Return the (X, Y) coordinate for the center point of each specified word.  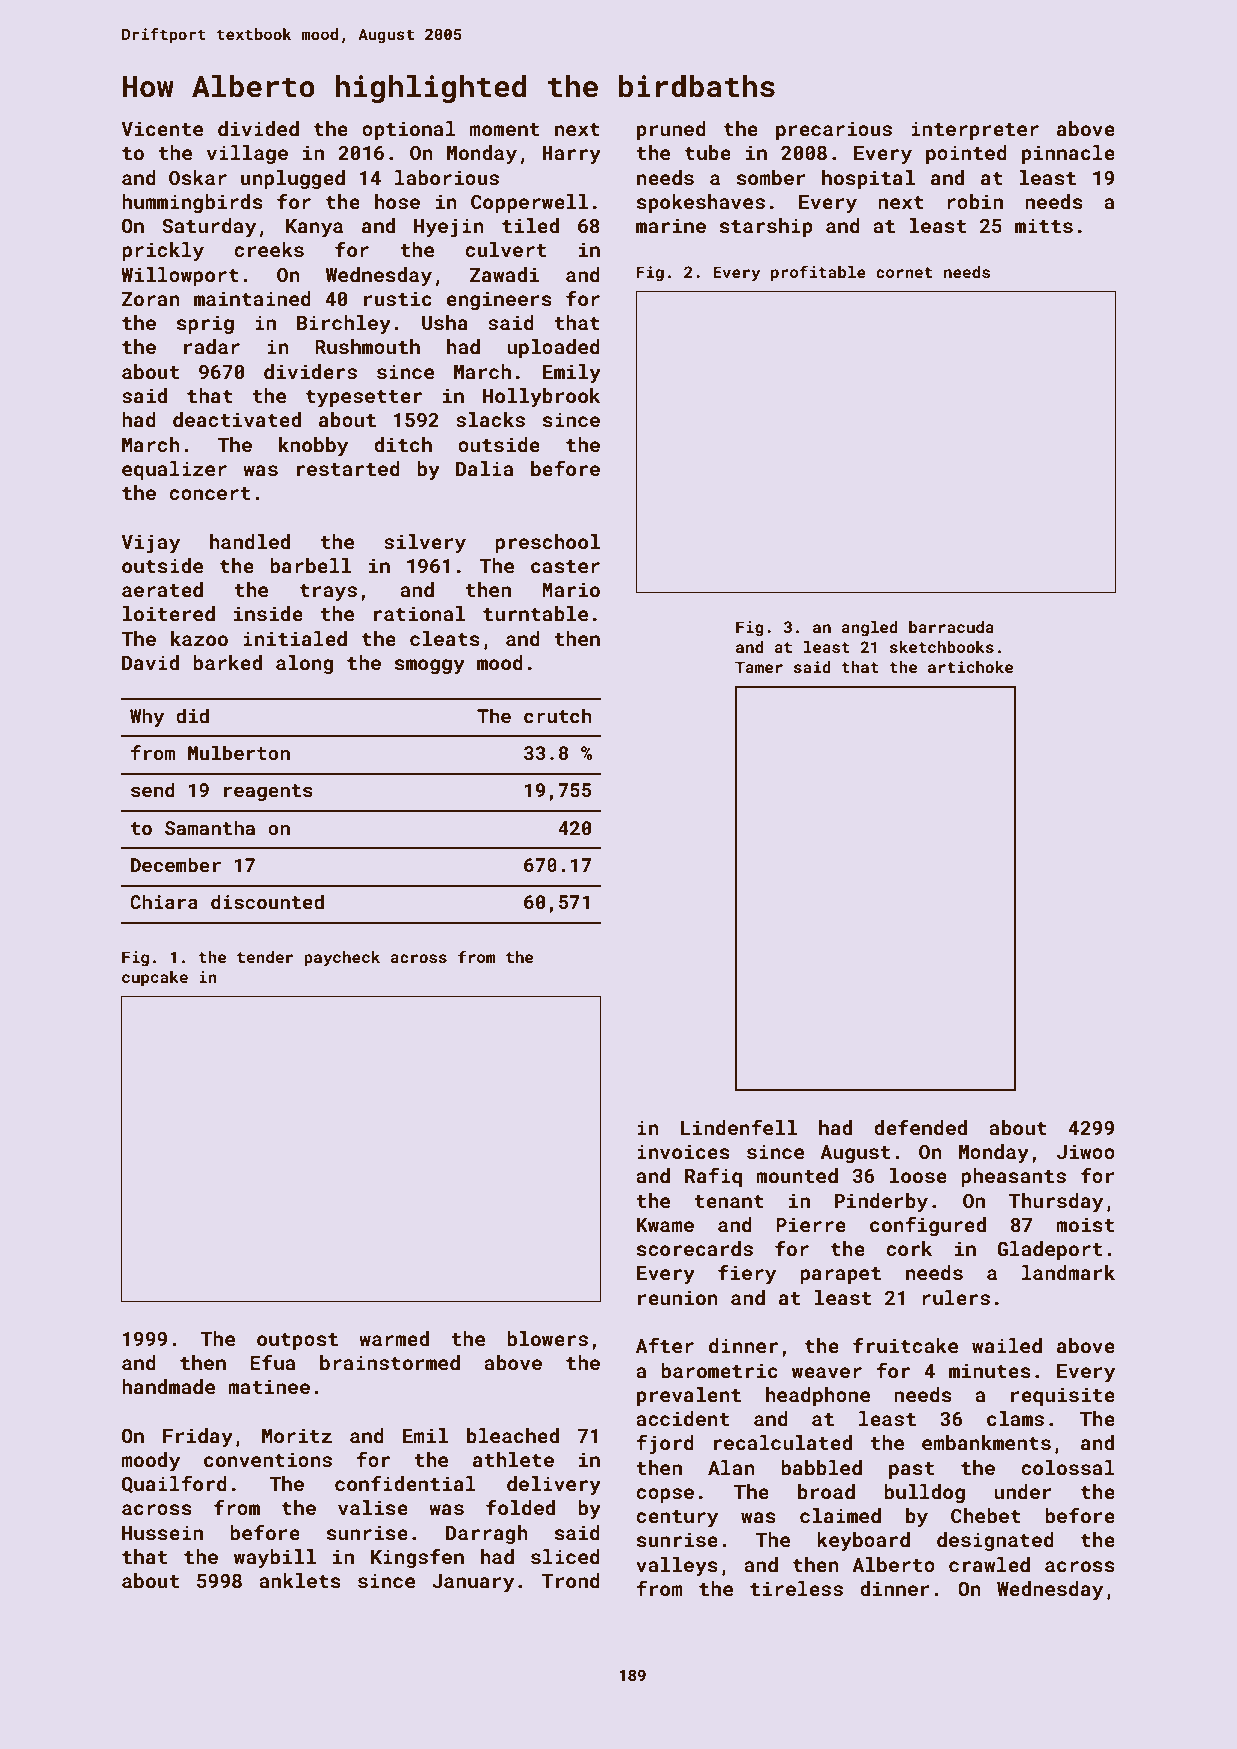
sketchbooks (942, 647)
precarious (834, 130)
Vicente (162, 128)
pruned (671, 130)
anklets (300, 1580)
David (150, 662)
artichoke (970, 667)
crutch (558, 715)
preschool (547, 543)
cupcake (155, 979)
